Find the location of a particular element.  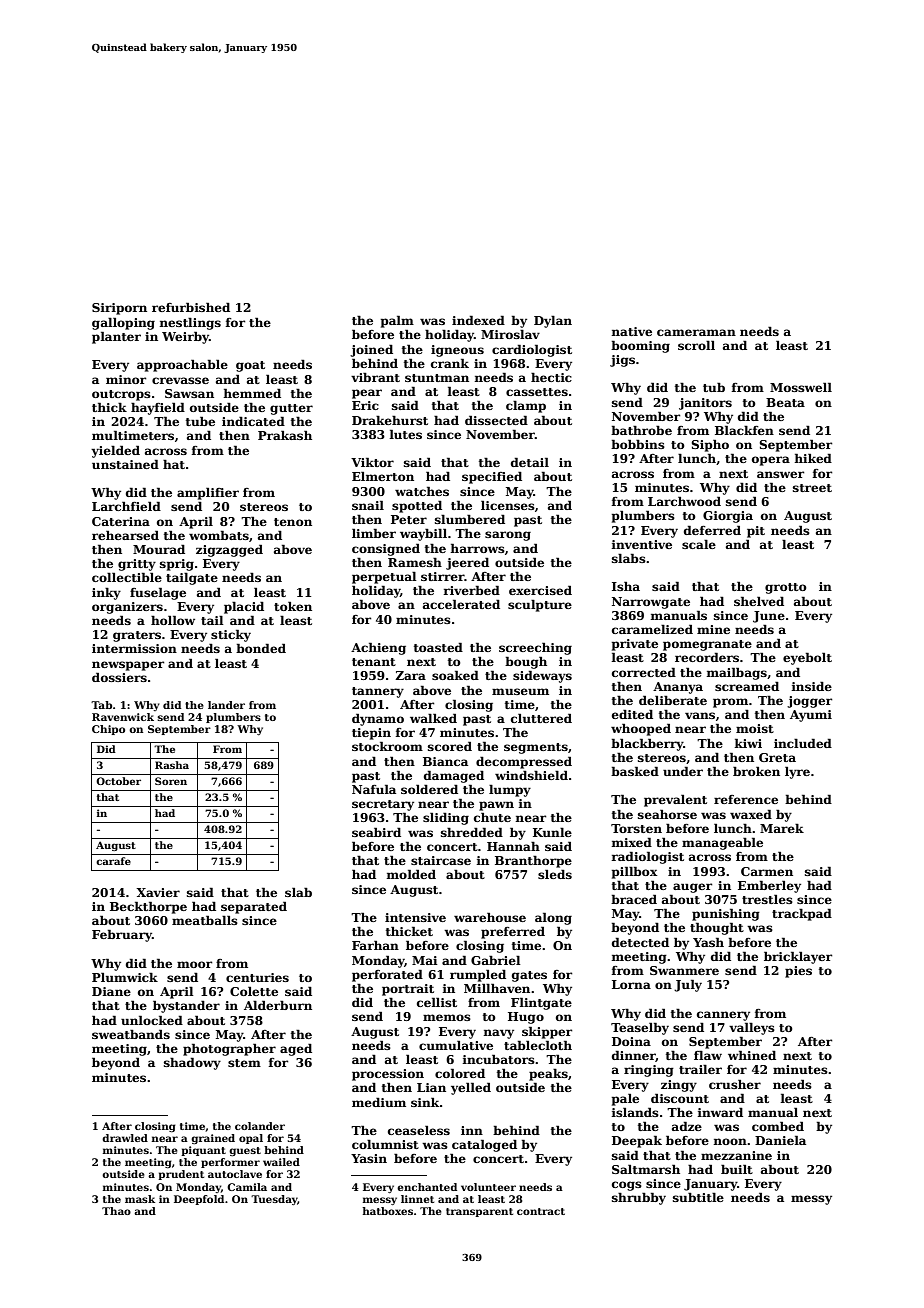

palm is located at coordinates (397, 321).
